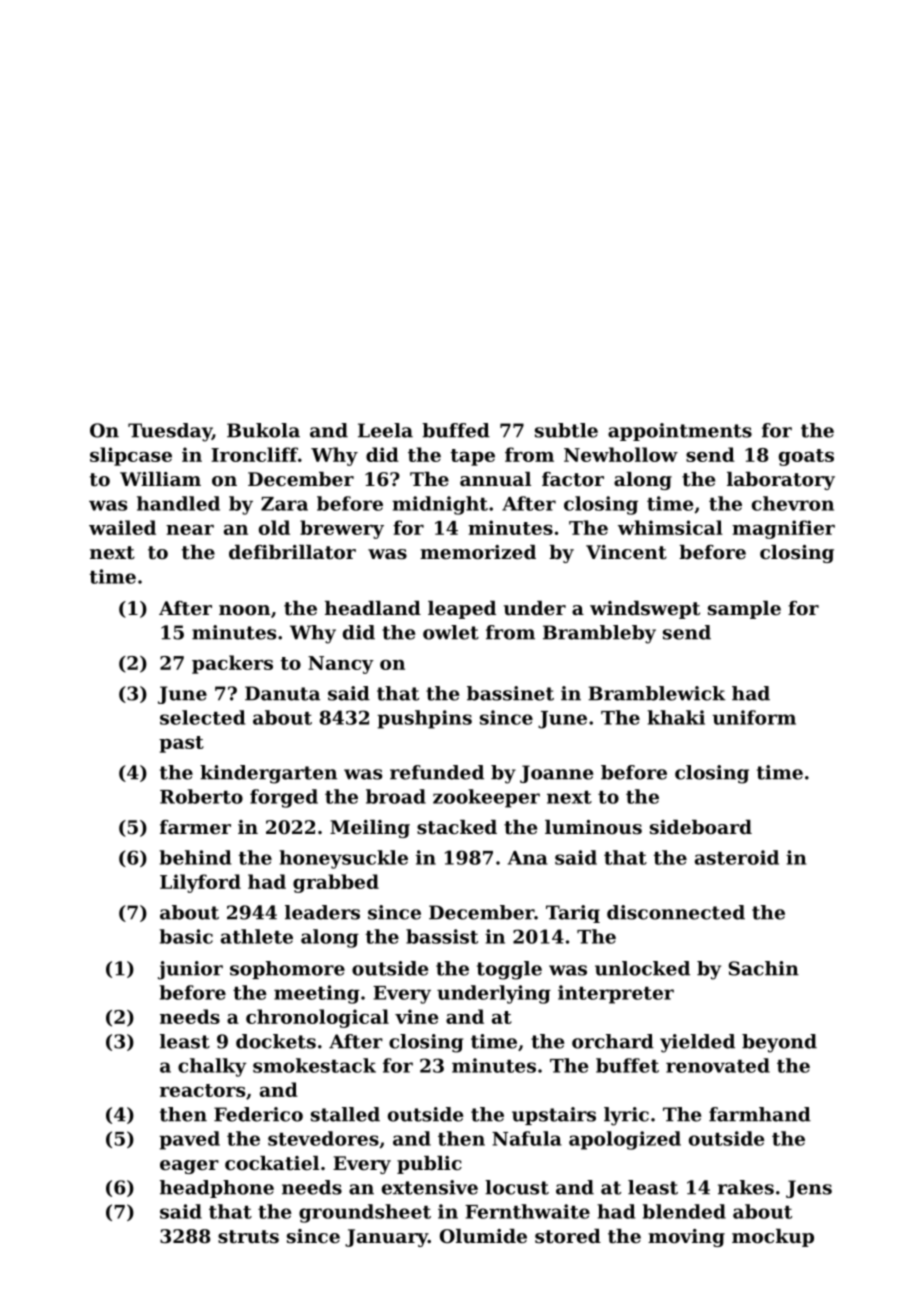 The height and width of the screenshot is (1311, 924). Describe the element at coordinates (268, 774) in the screenshot. I see `kindergarten` at that location.
